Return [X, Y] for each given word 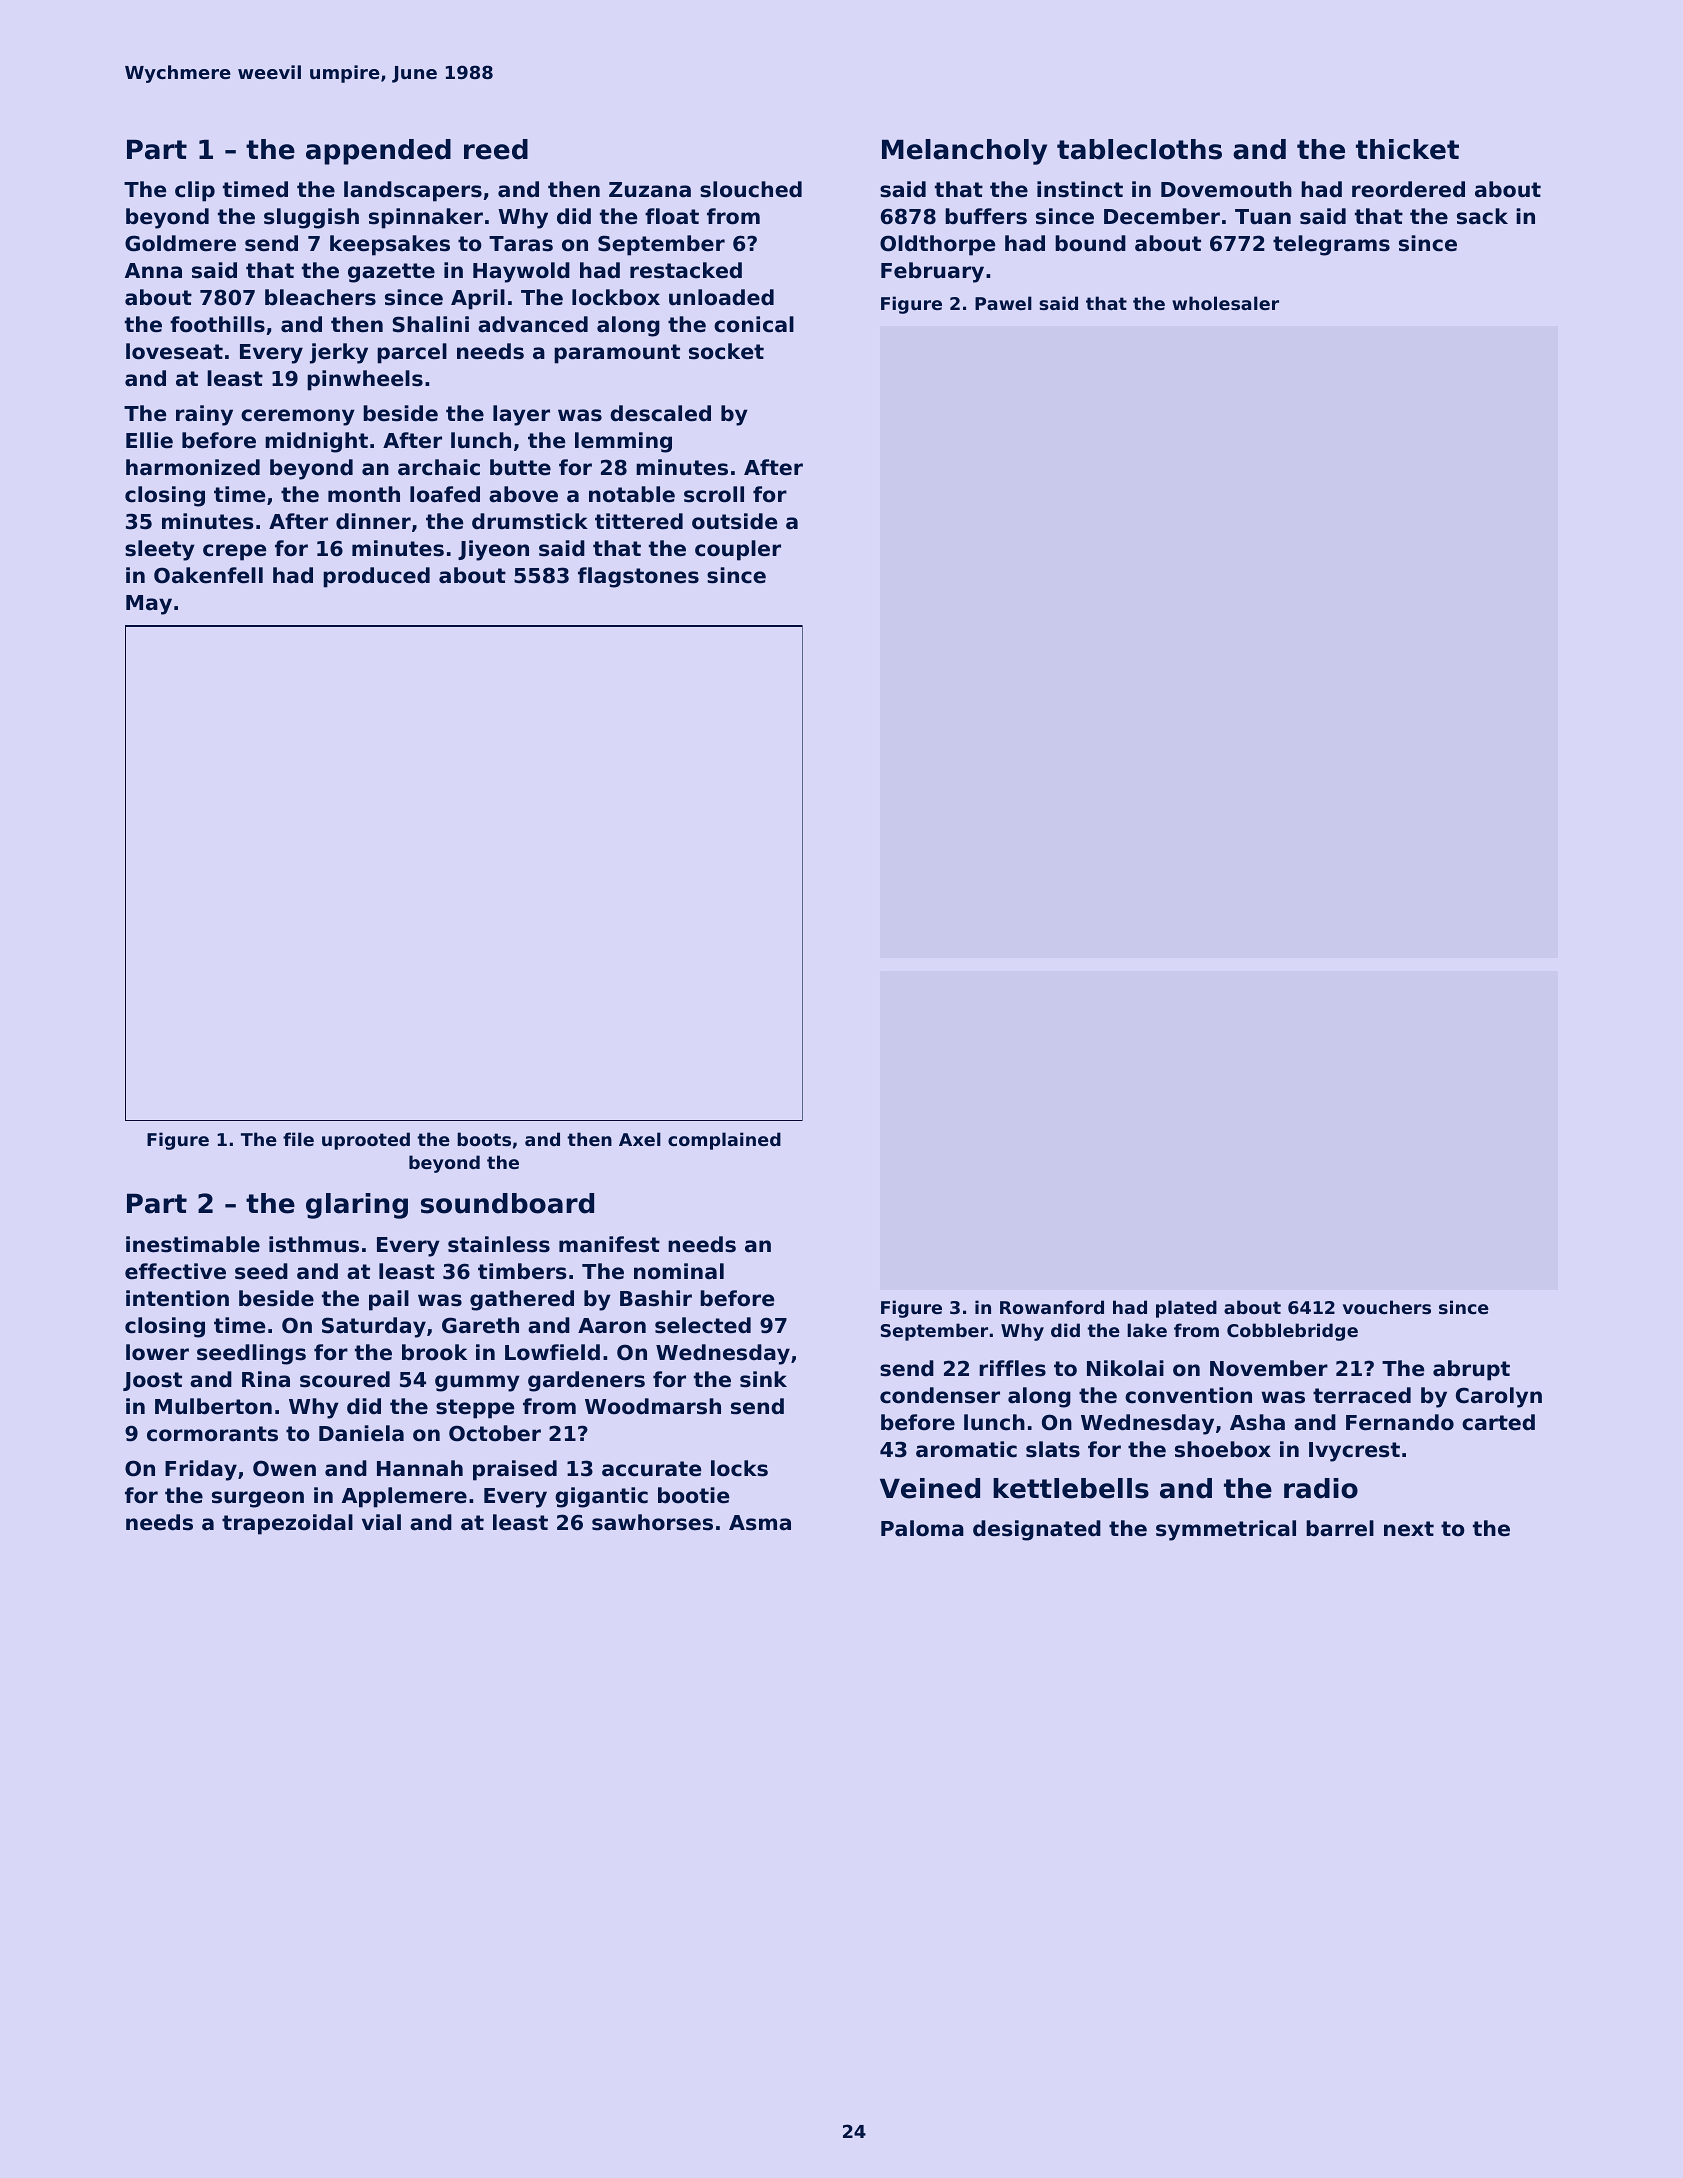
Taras [521, 244]
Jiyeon [493, 550]
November [1269, 1368]
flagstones [638, 577]
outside [734, 521]
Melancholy [964, 152]
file [298, 1139]
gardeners [586, 1381]
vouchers [1387, 1307]
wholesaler [1225, 303]
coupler [738, 550]
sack [1482, 216]
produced [376, 577]
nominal [679, 1271]
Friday [201, 1470]
